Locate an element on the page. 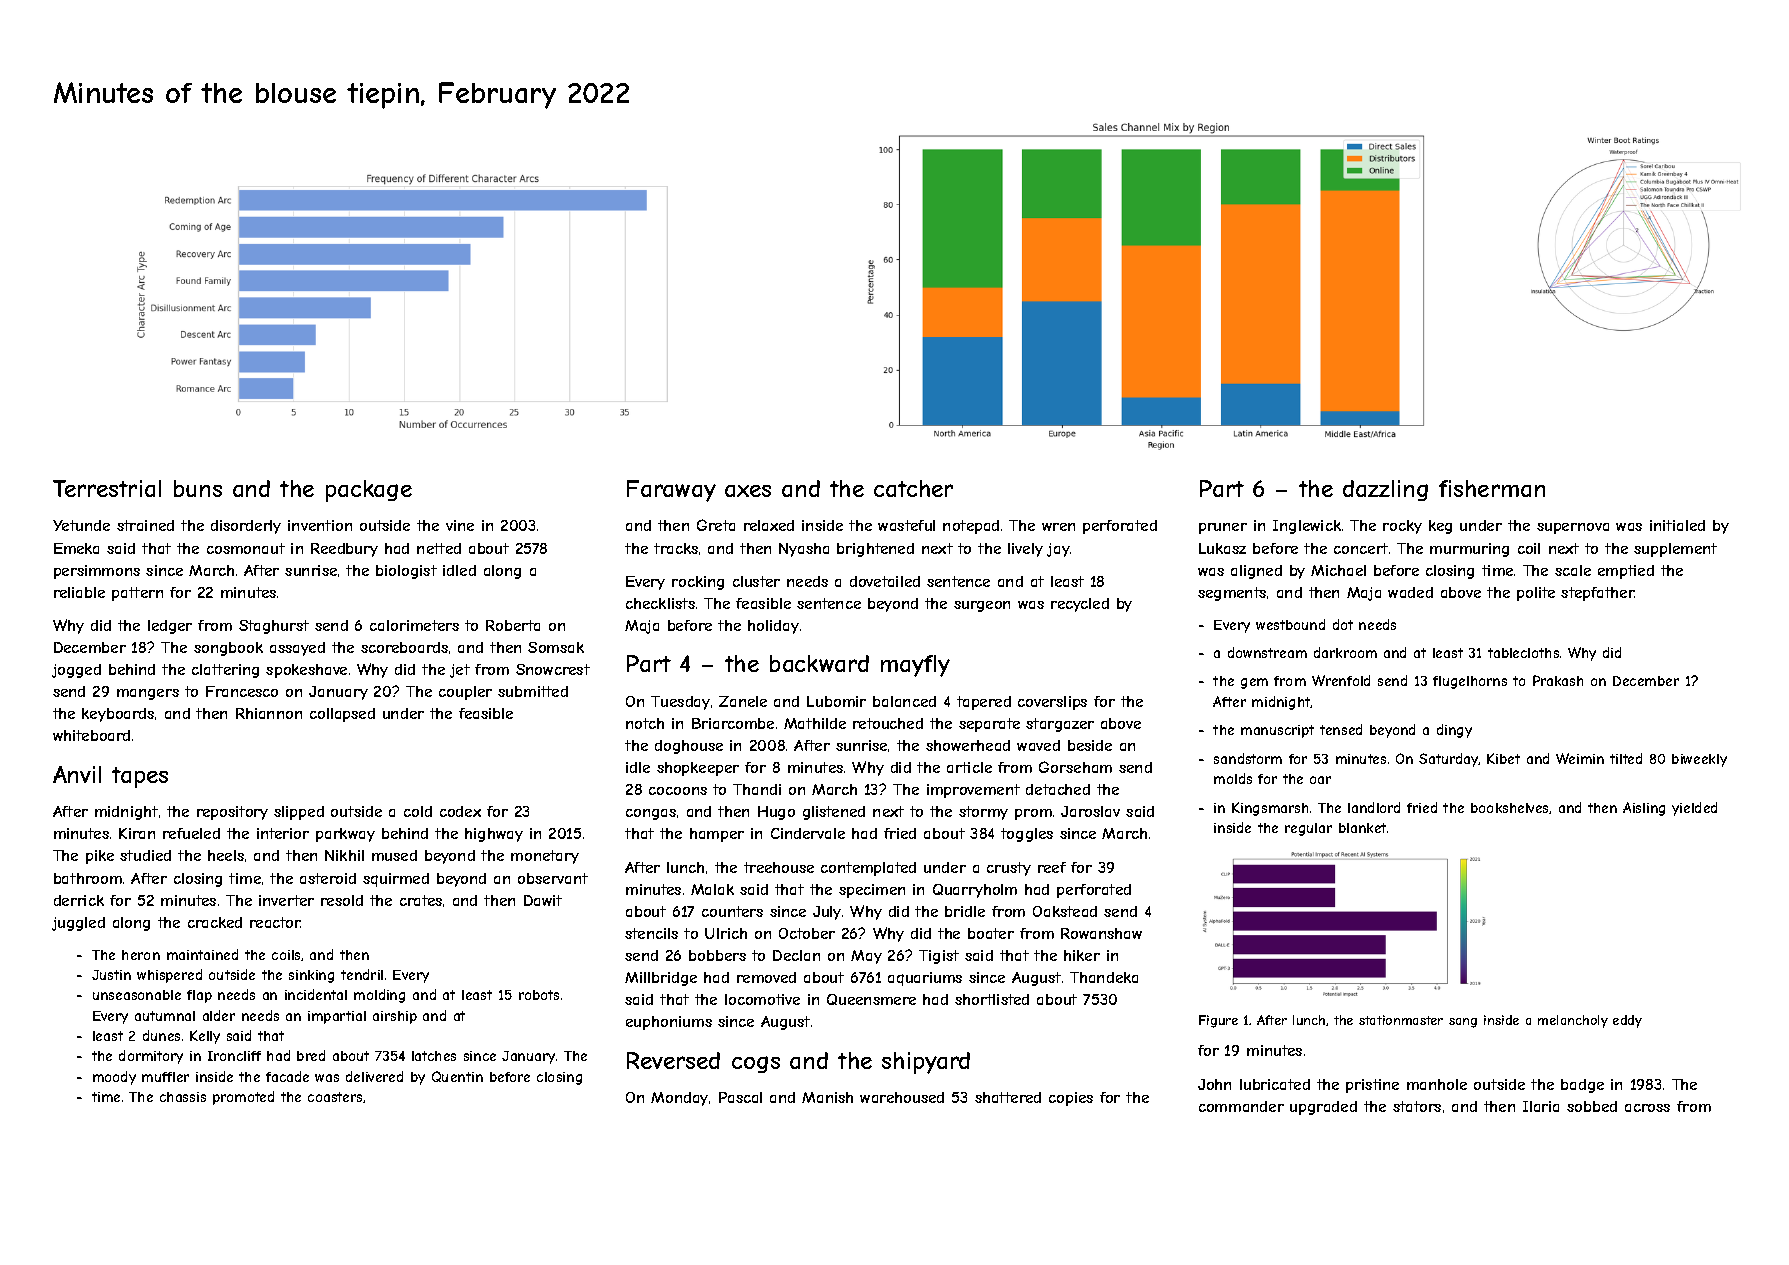 Image resolution: width=1789 pixels, height=1265 pixels. catcher is located at coordinates (913, 488).
